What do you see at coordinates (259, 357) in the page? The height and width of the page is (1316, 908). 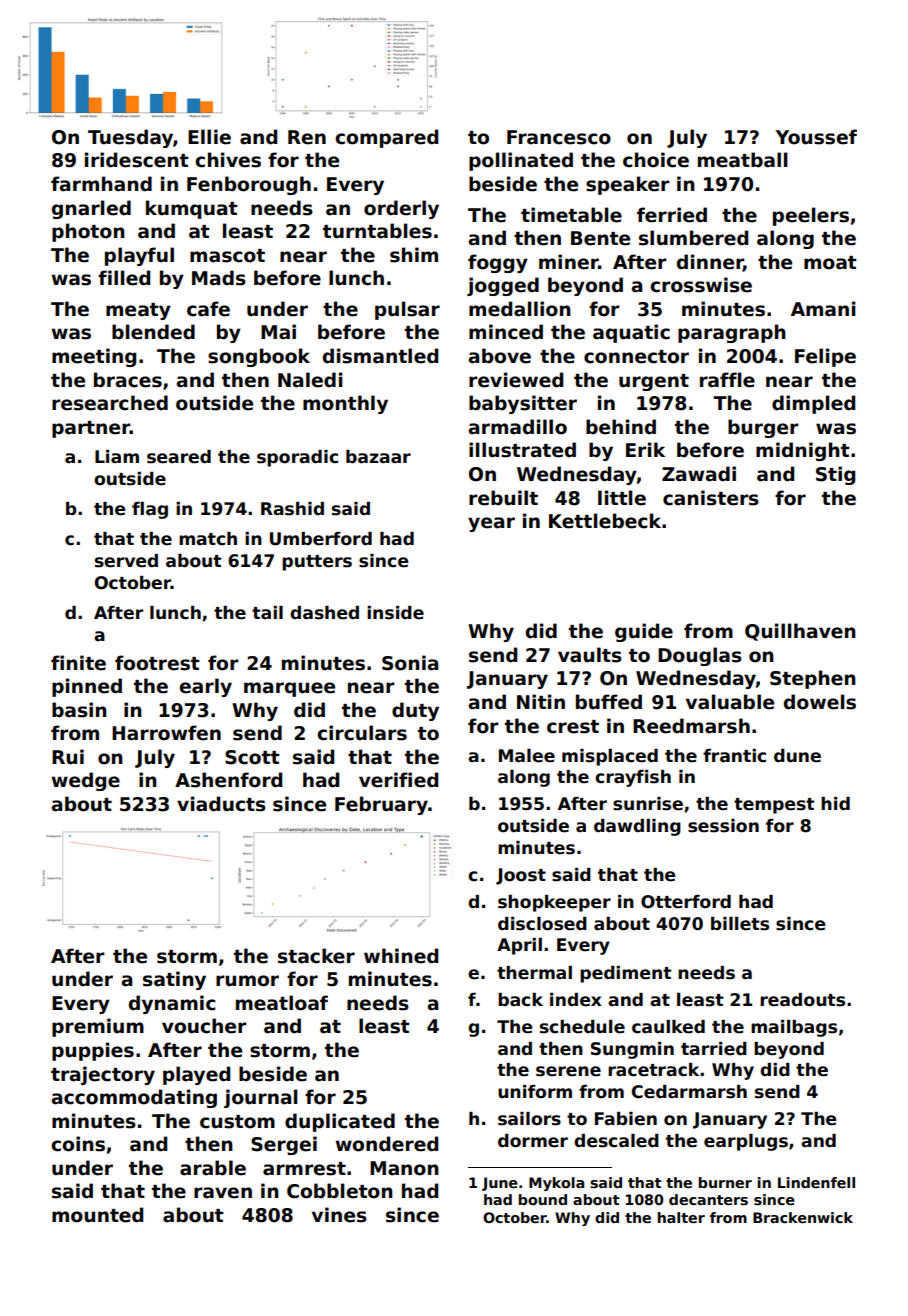 I see `songbook` at bounding box center [259, 357].
